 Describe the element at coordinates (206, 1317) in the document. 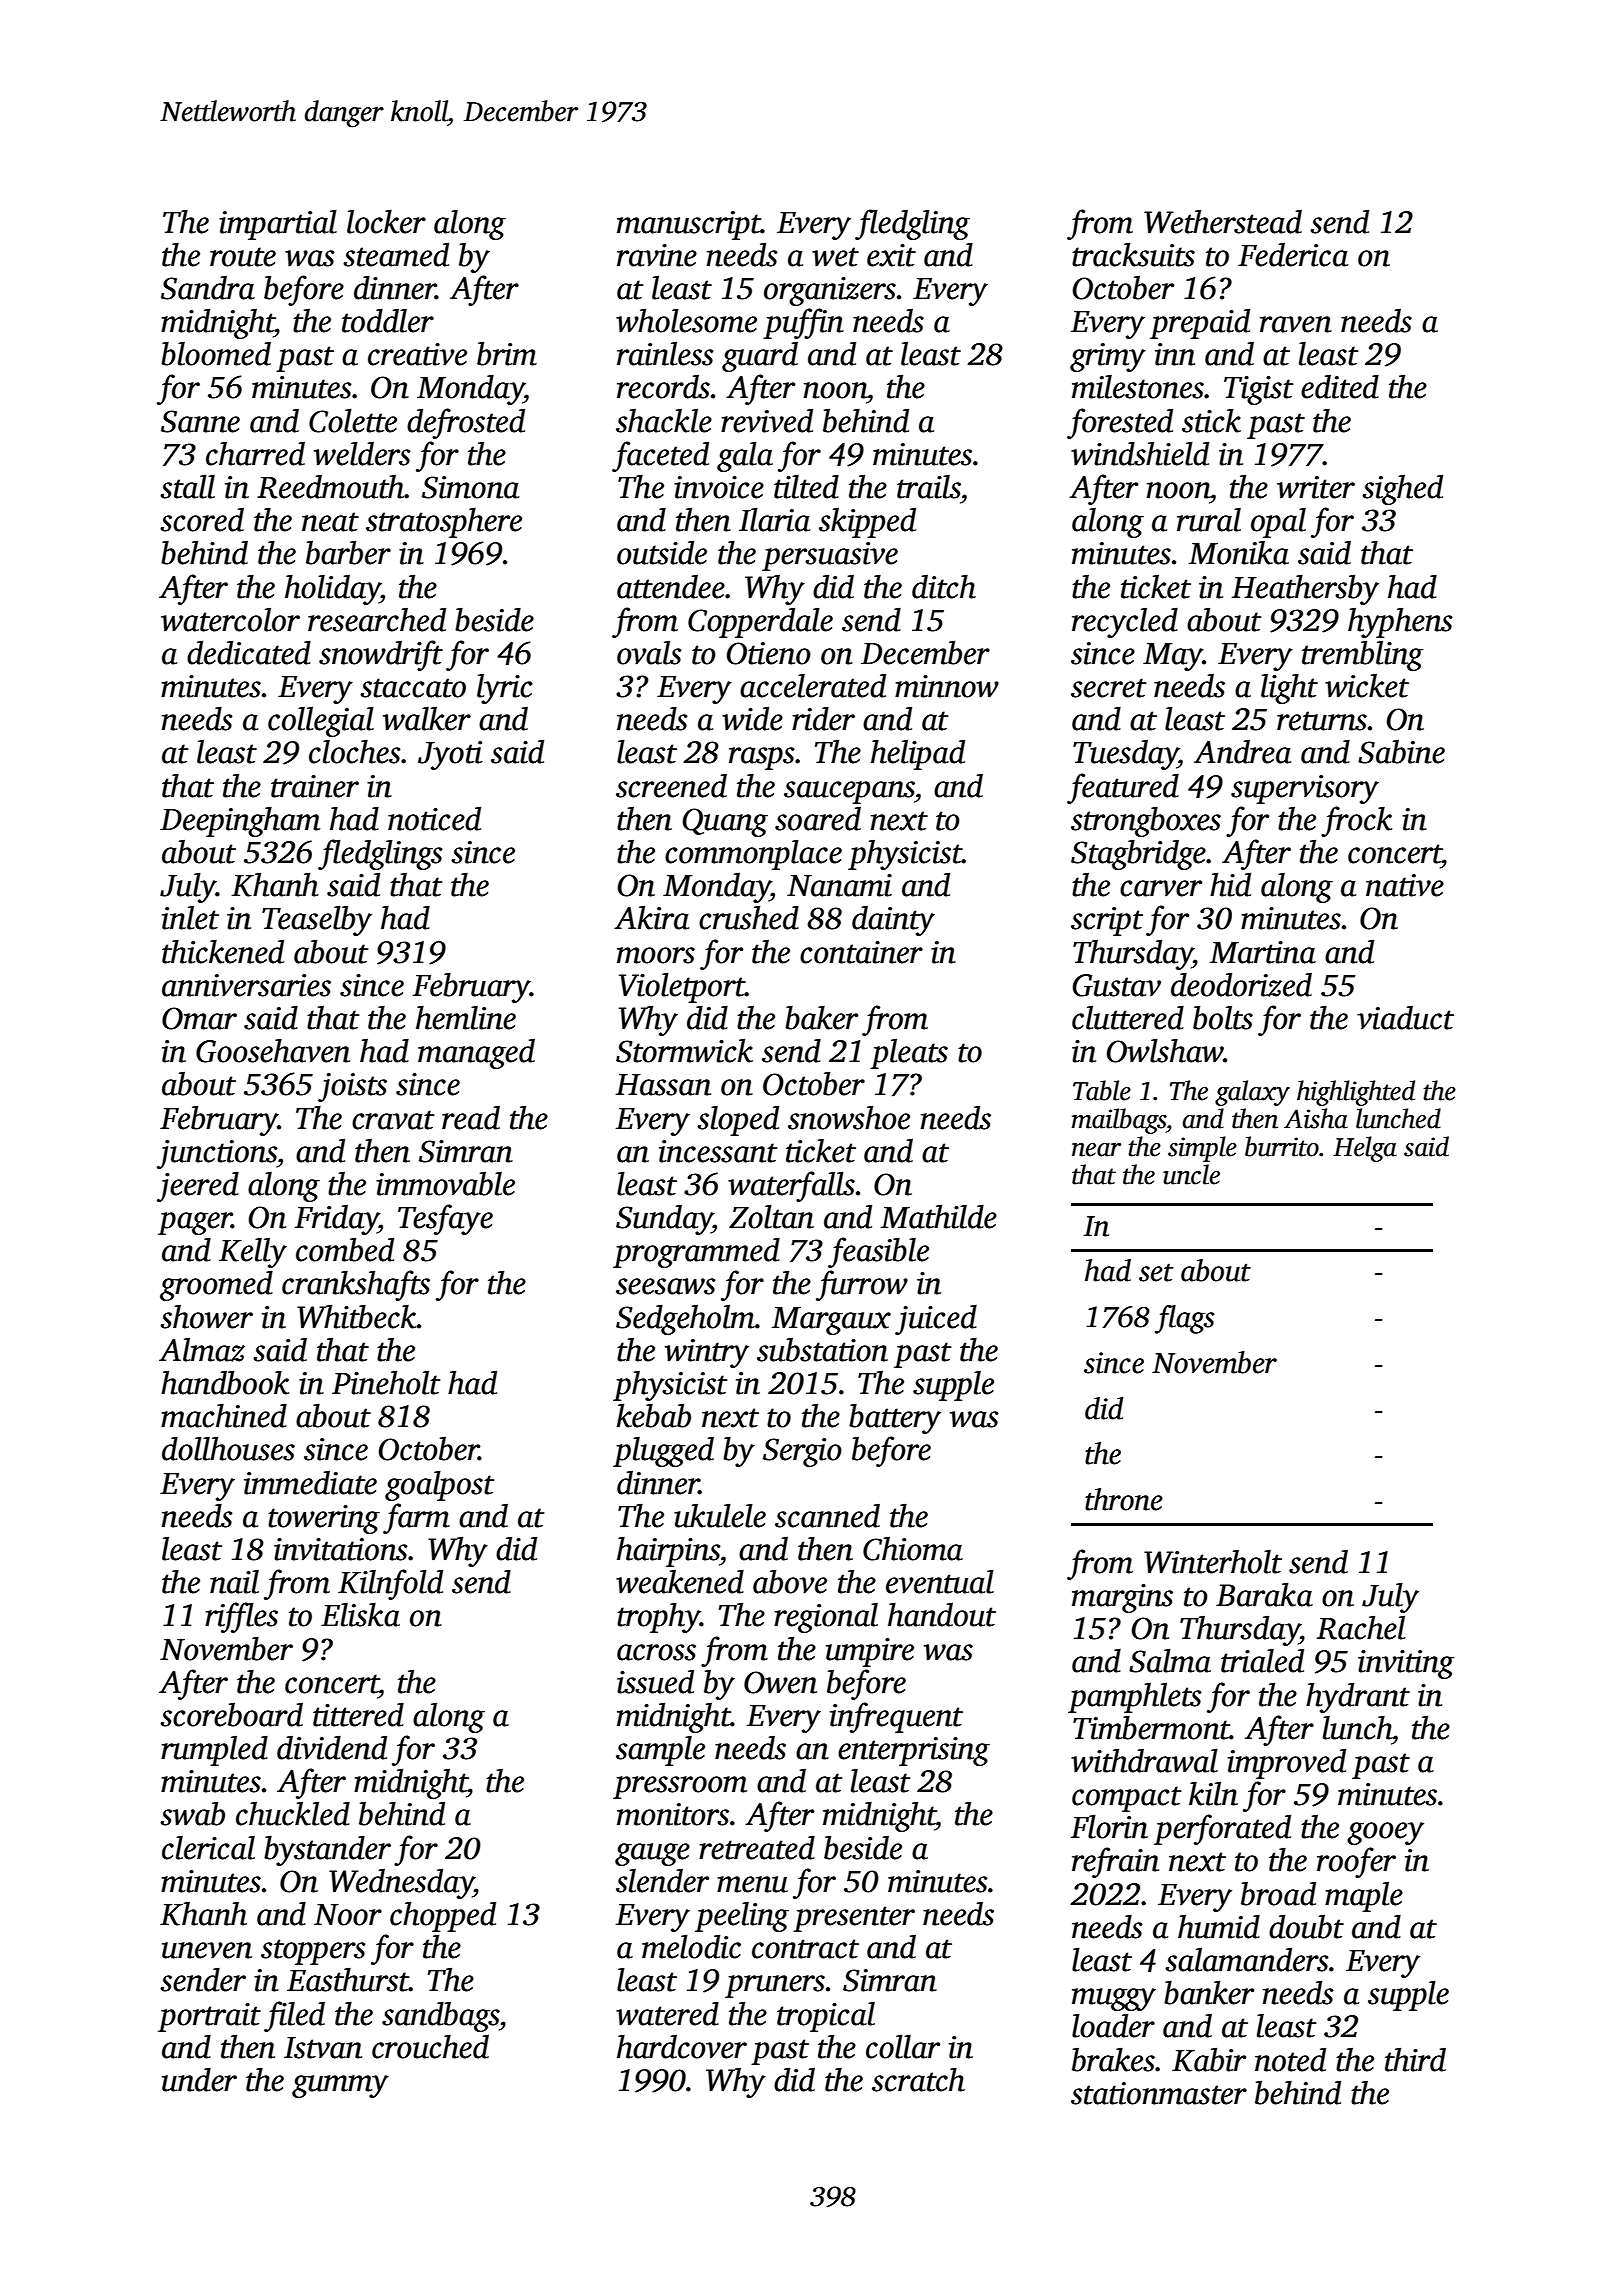

I see `shower` at that location.
